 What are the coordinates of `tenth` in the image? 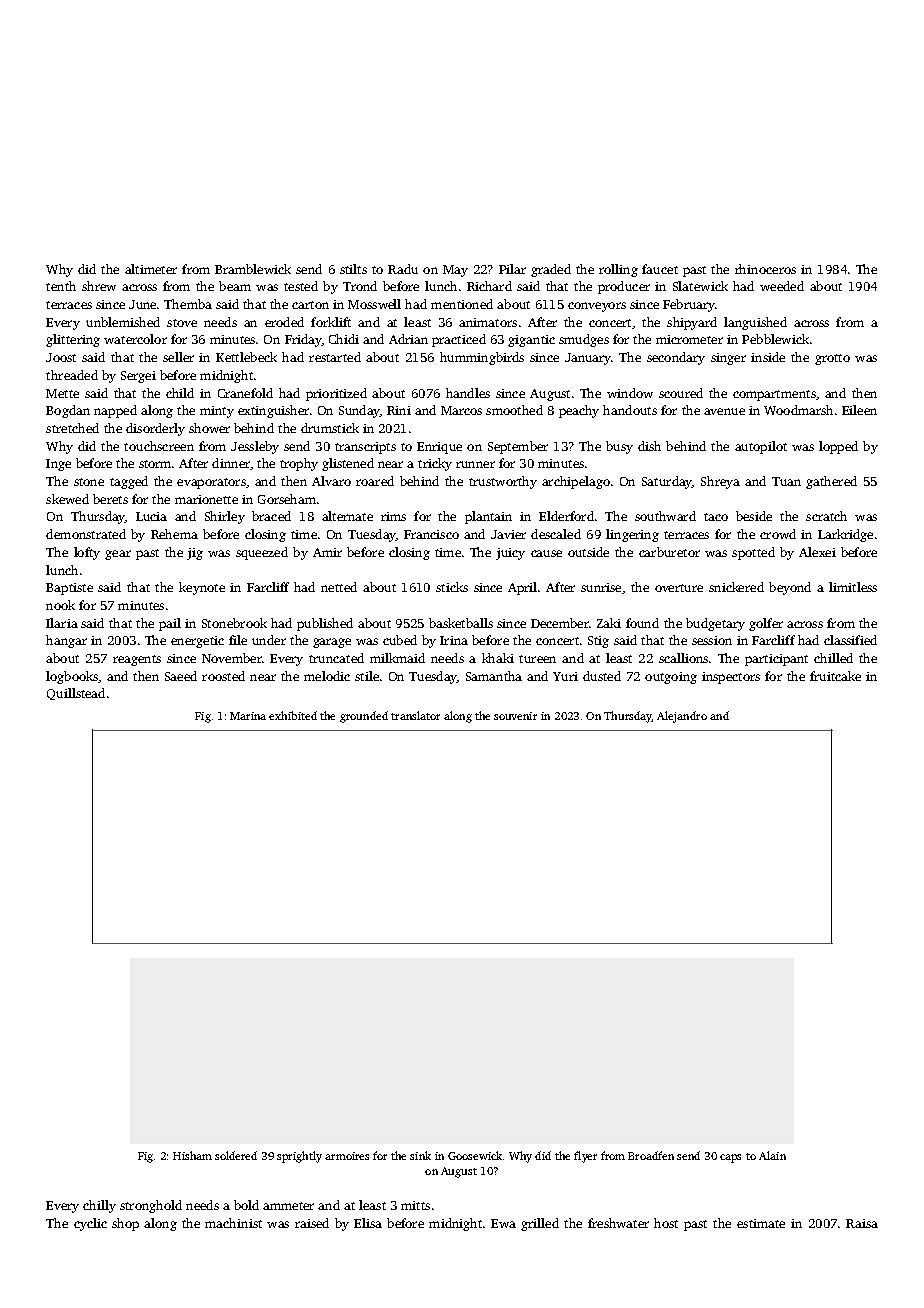 It's located at (61, 286).
